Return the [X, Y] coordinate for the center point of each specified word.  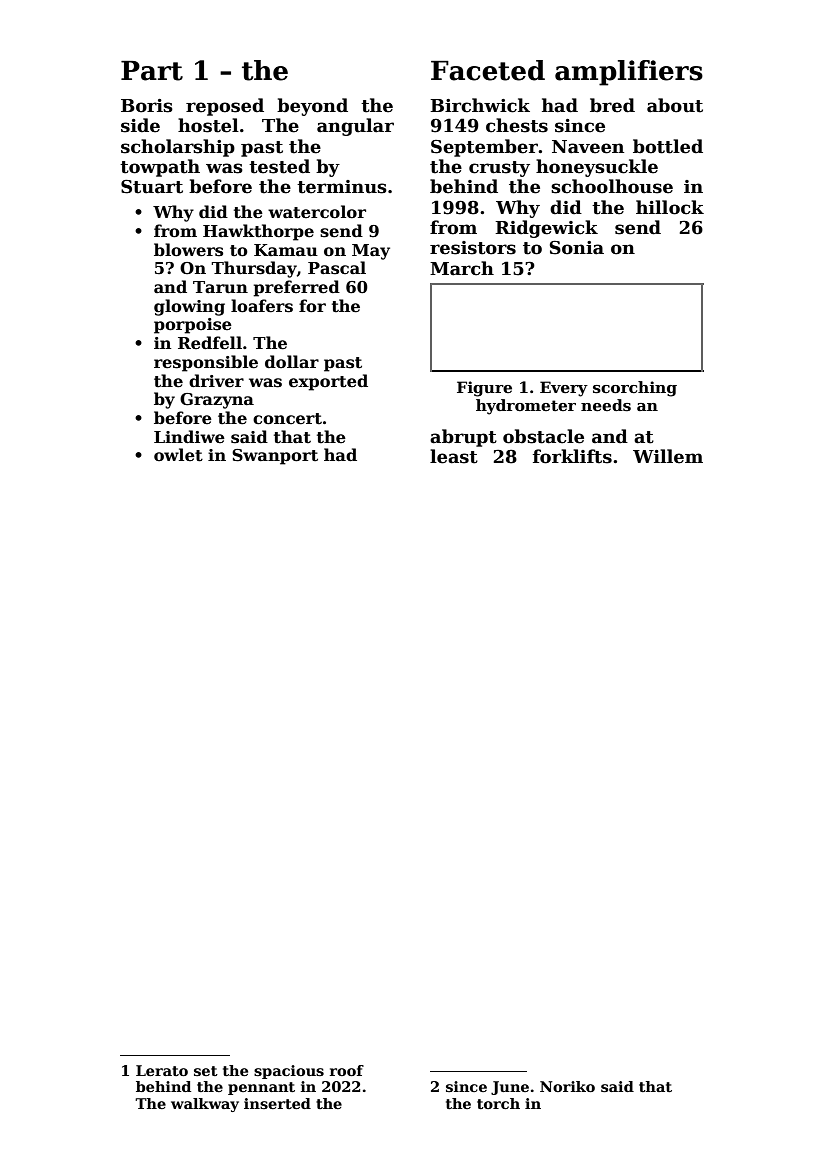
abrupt [463, 438]
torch [498, 1103]
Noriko [567, 1086]
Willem [668, 456]
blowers [188, 250]
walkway [205, 1105]
